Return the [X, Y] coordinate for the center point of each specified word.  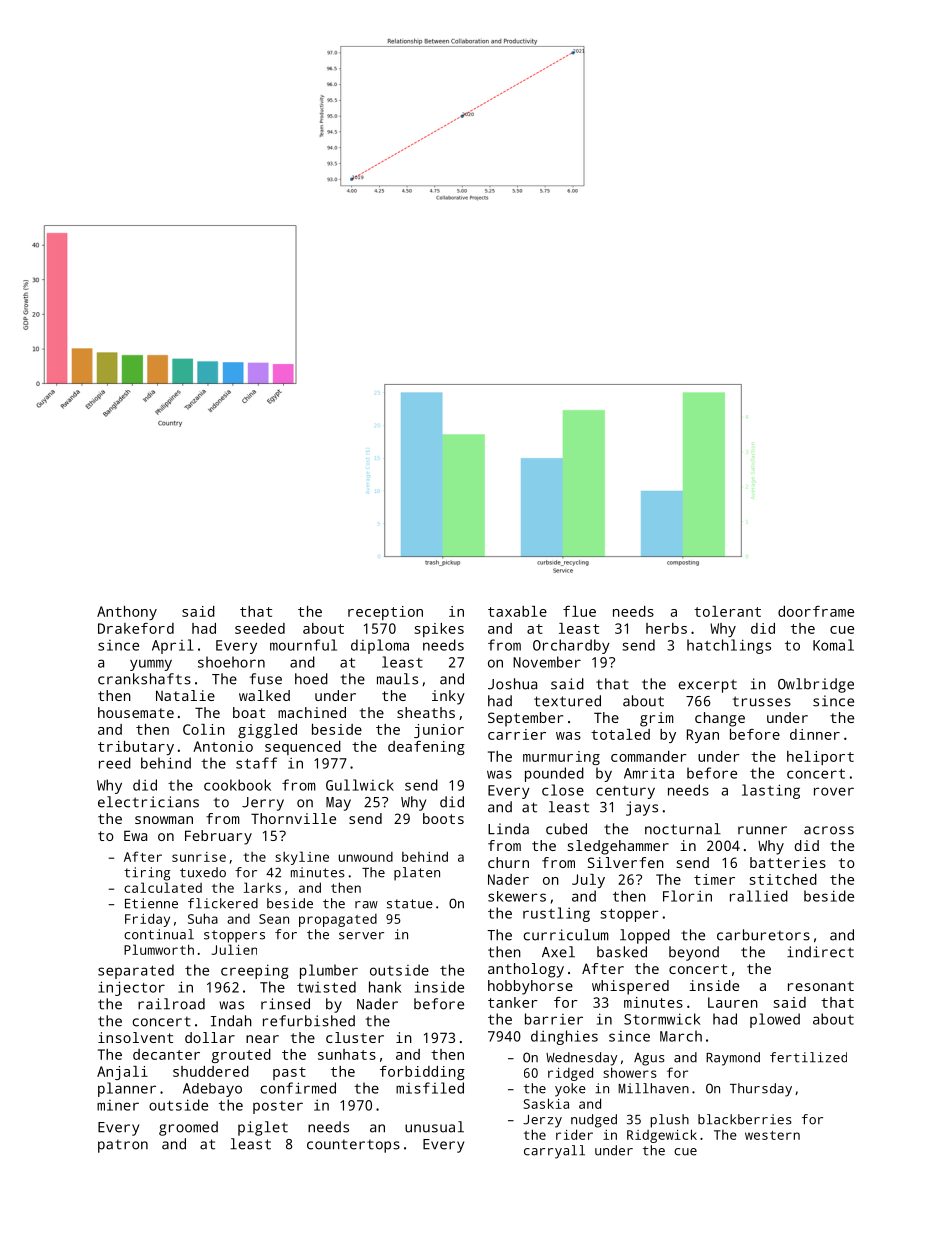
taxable [517, 611]
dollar [210, 1037]
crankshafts [144, 679]
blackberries [745, 1119]
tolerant [727, 611]
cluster [355, 1037]
